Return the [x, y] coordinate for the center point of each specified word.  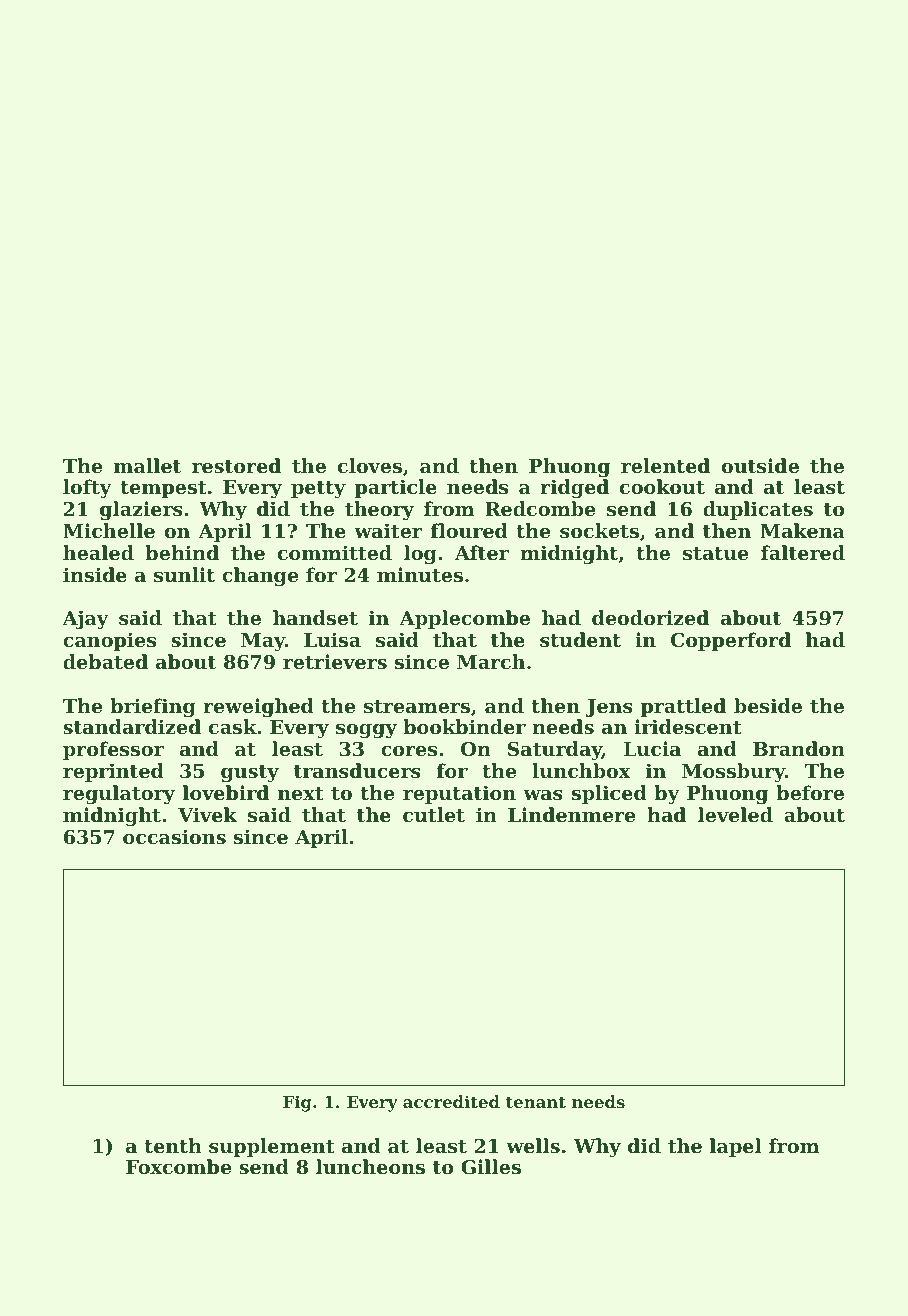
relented [665, 466]
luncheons [370, 1167]
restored [236, 466]
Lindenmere [571, 815]
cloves [370, 466]
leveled [735, 815]
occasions [174, 837]
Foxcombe [178, 1166]
